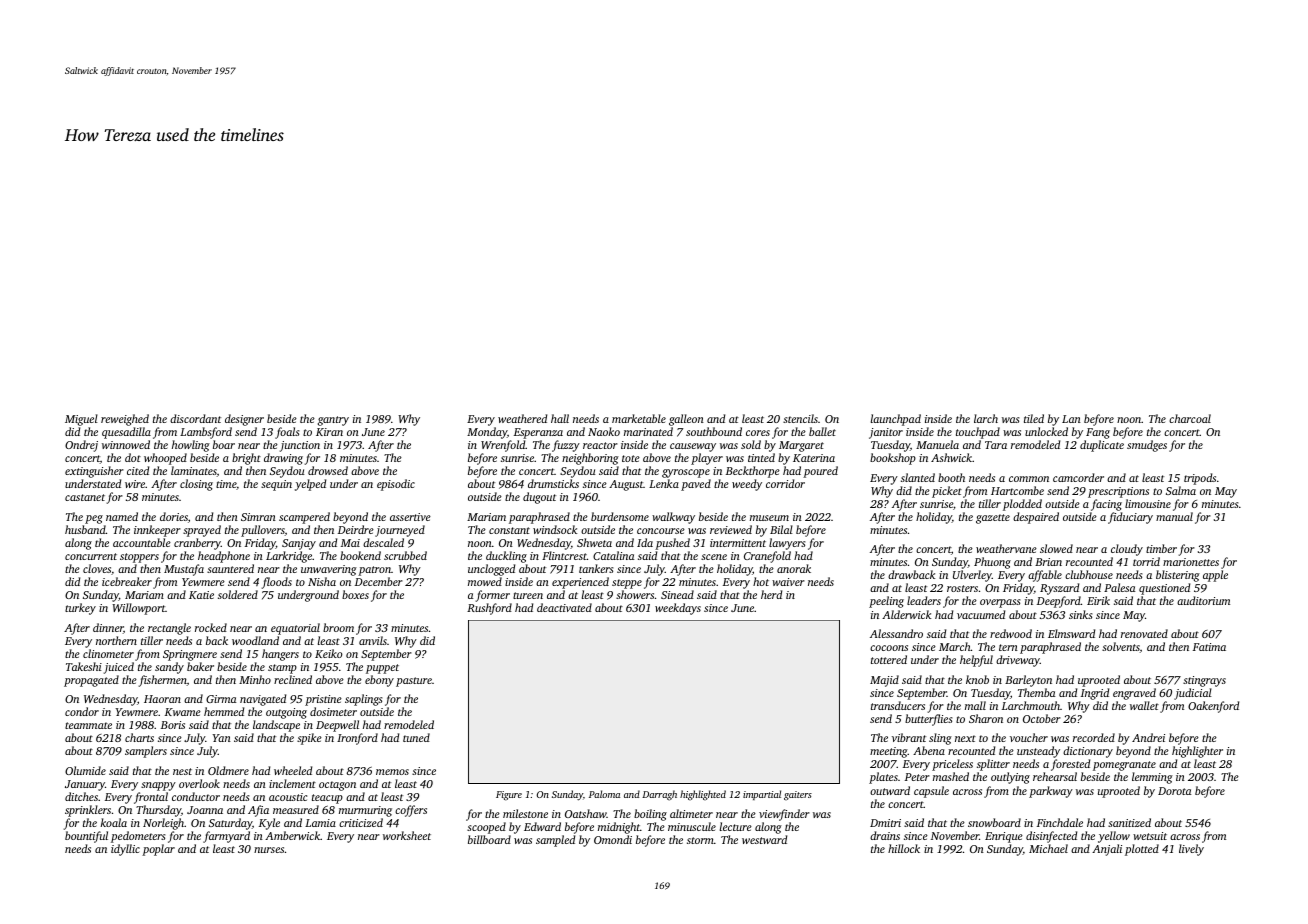  What do you see at coordinates (125, 850) in the screenshot?
I see `idyllic` at bounding box center [125, 850].
